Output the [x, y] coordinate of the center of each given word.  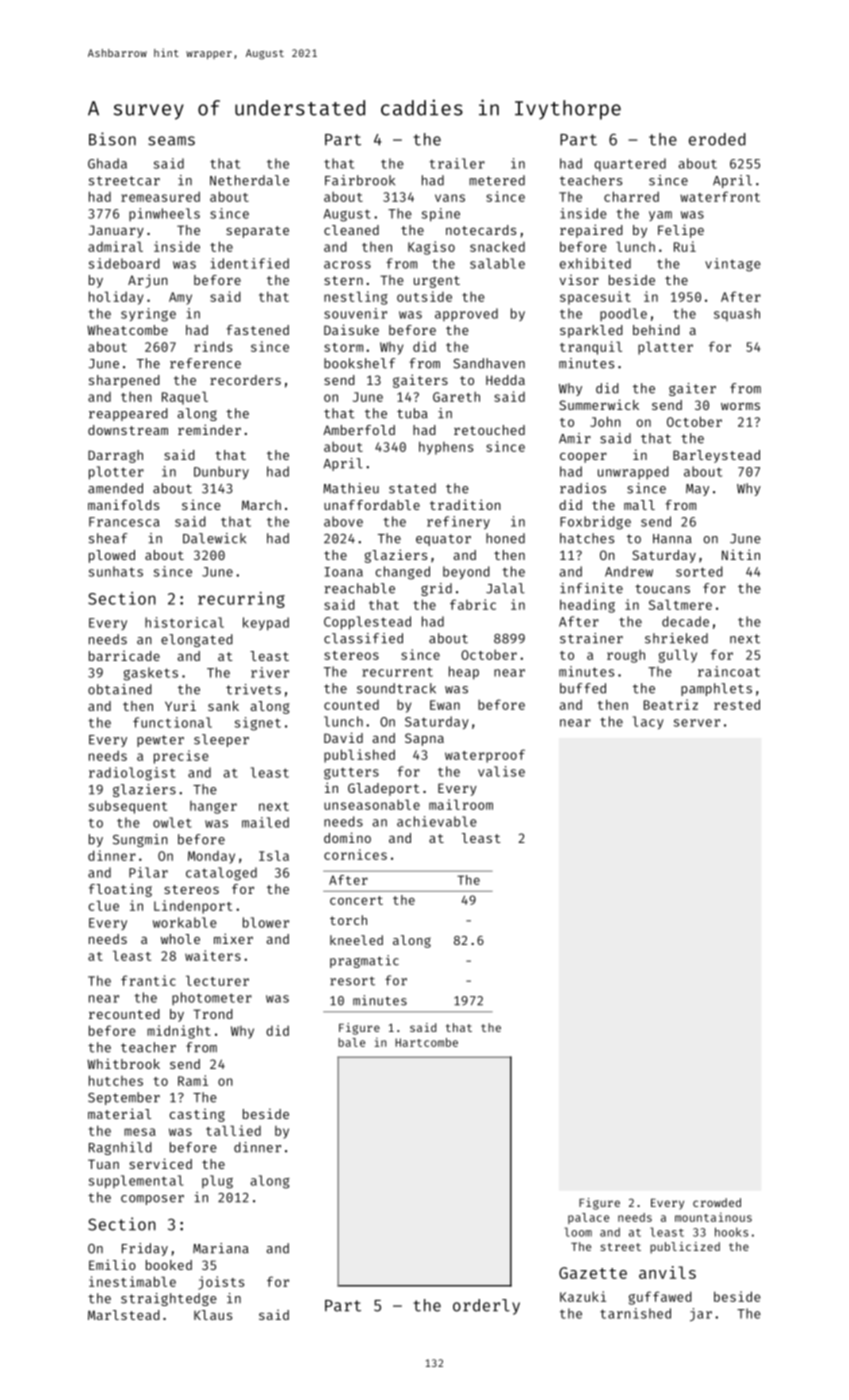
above [343, 521]
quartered [630, 164]
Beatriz [671, 704]
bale [351, 1042]
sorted [699, 571]
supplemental [136, 1182]
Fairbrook [360, 180]
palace [588, 1218]
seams [171, 141]
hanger [213, 807]
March [261, 505]
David [343, 737]
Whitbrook [123, 1063]
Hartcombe [426, 1042]
